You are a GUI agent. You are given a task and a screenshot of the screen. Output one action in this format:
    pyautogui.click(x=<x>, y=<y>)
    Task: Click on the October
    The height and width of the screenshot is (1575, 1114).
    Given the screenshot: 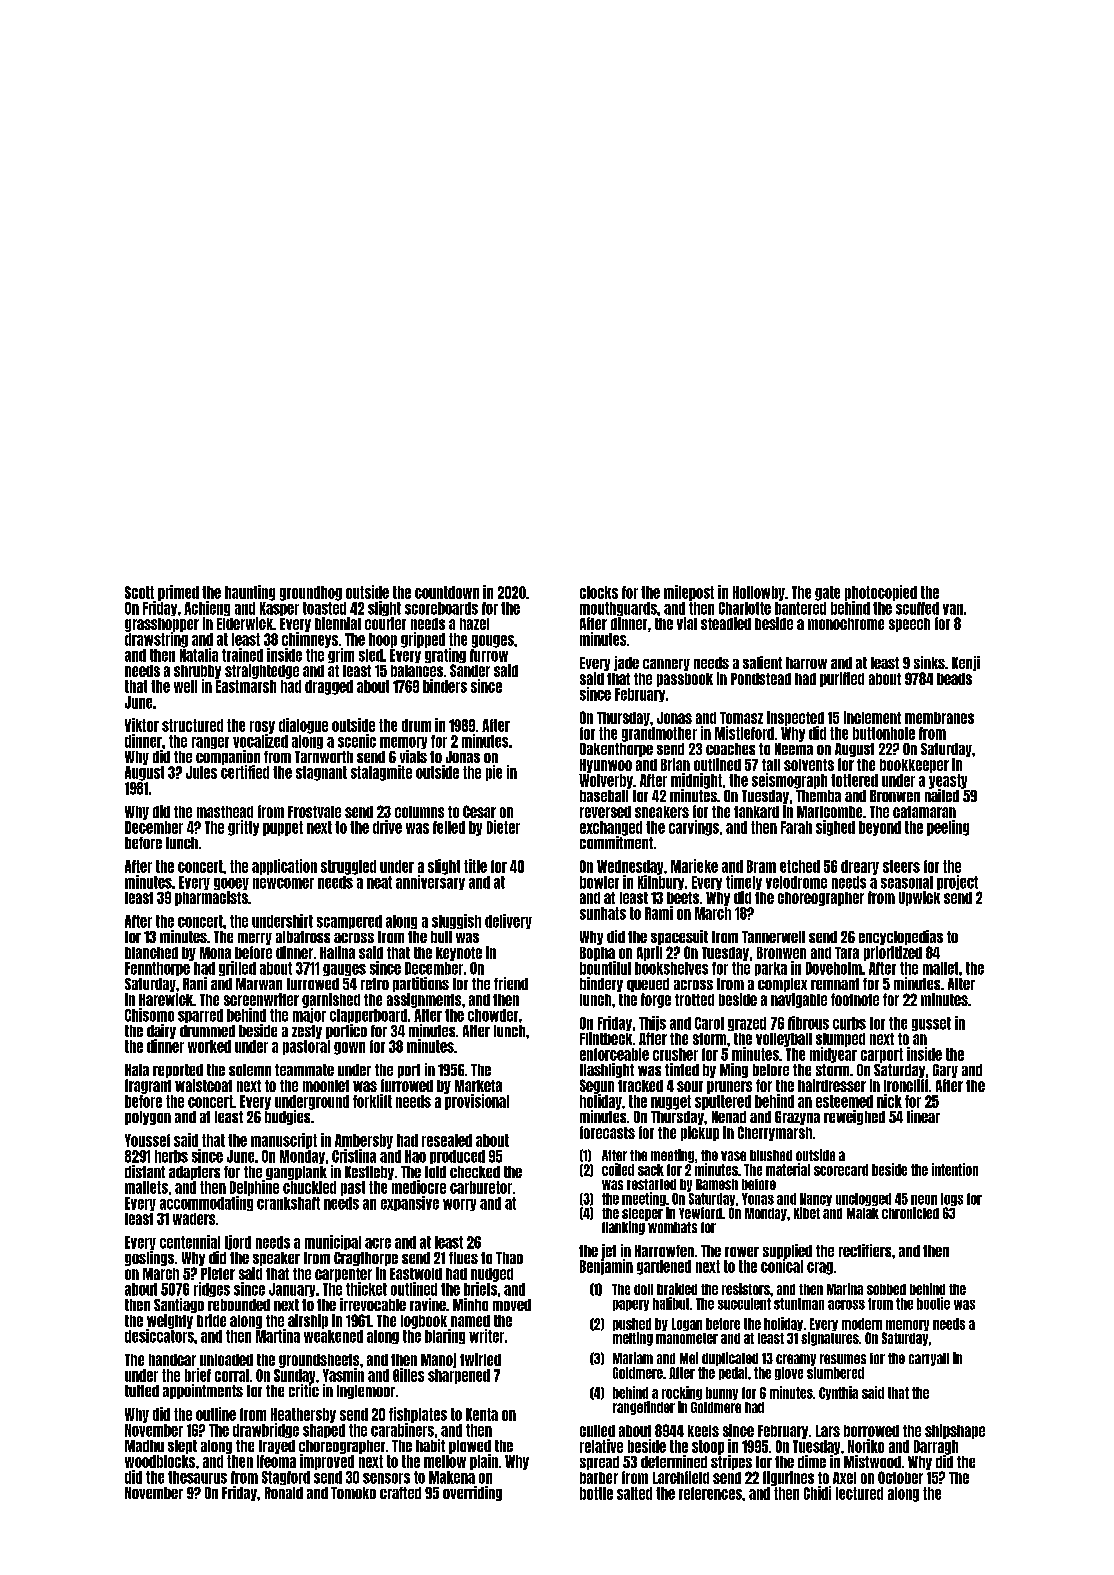 What is the action you would take?
    pyautogui.click(x=900, y=1477)
